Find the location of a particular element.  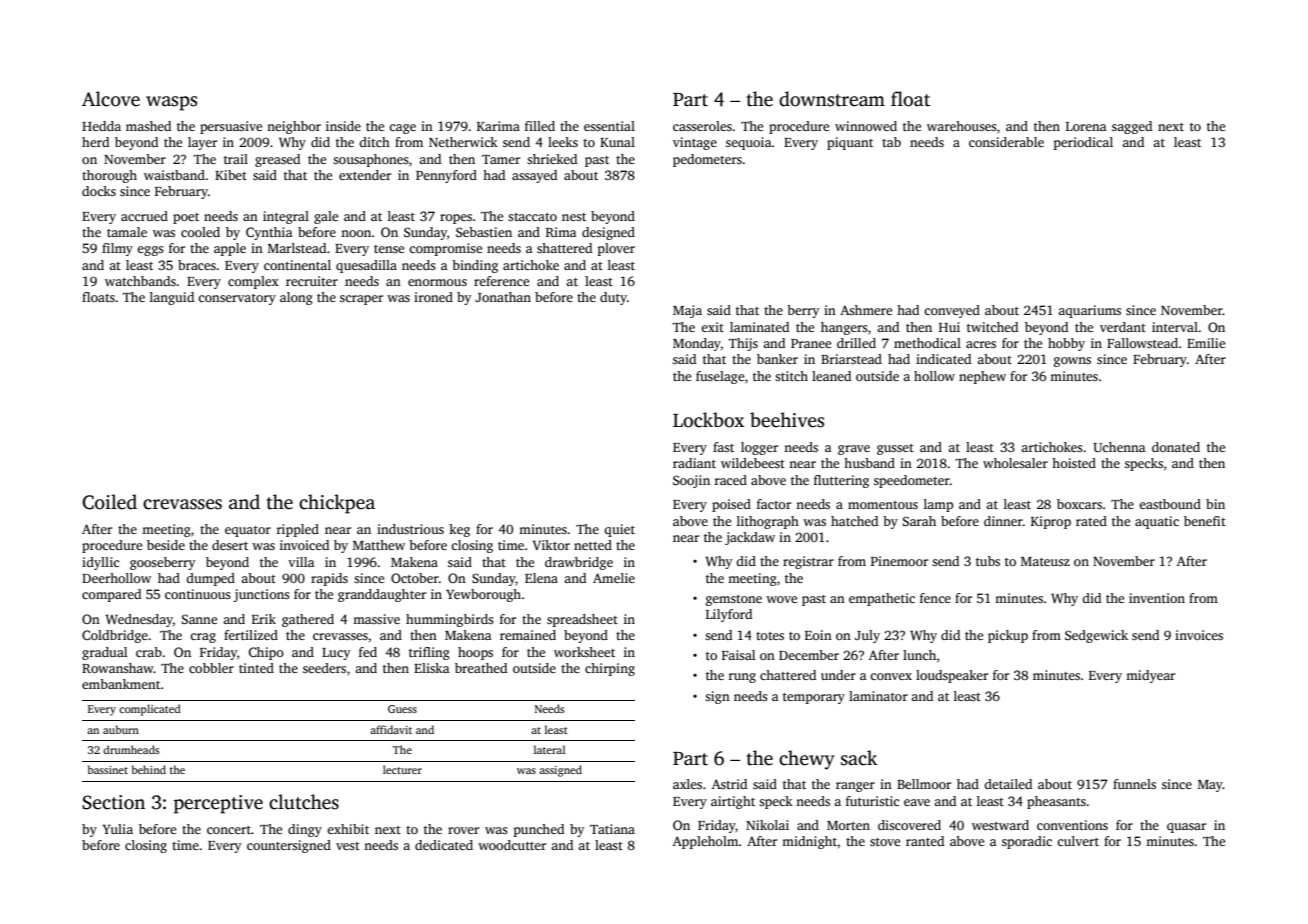

warehouses is located at coordinates (962, 126).
